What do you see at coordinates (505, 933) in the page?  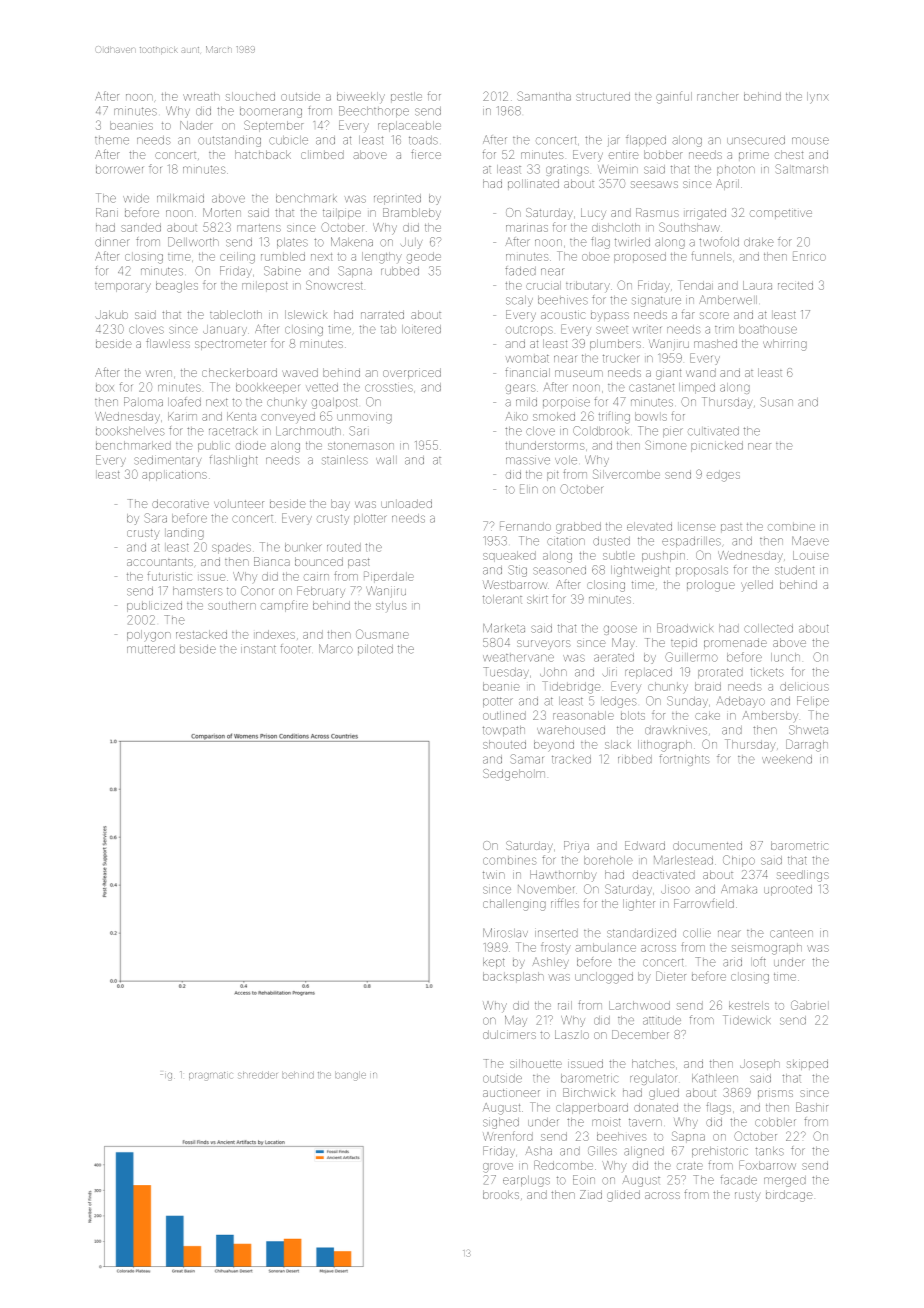 I see `Miroslav` at bounding box center [505, 933].
